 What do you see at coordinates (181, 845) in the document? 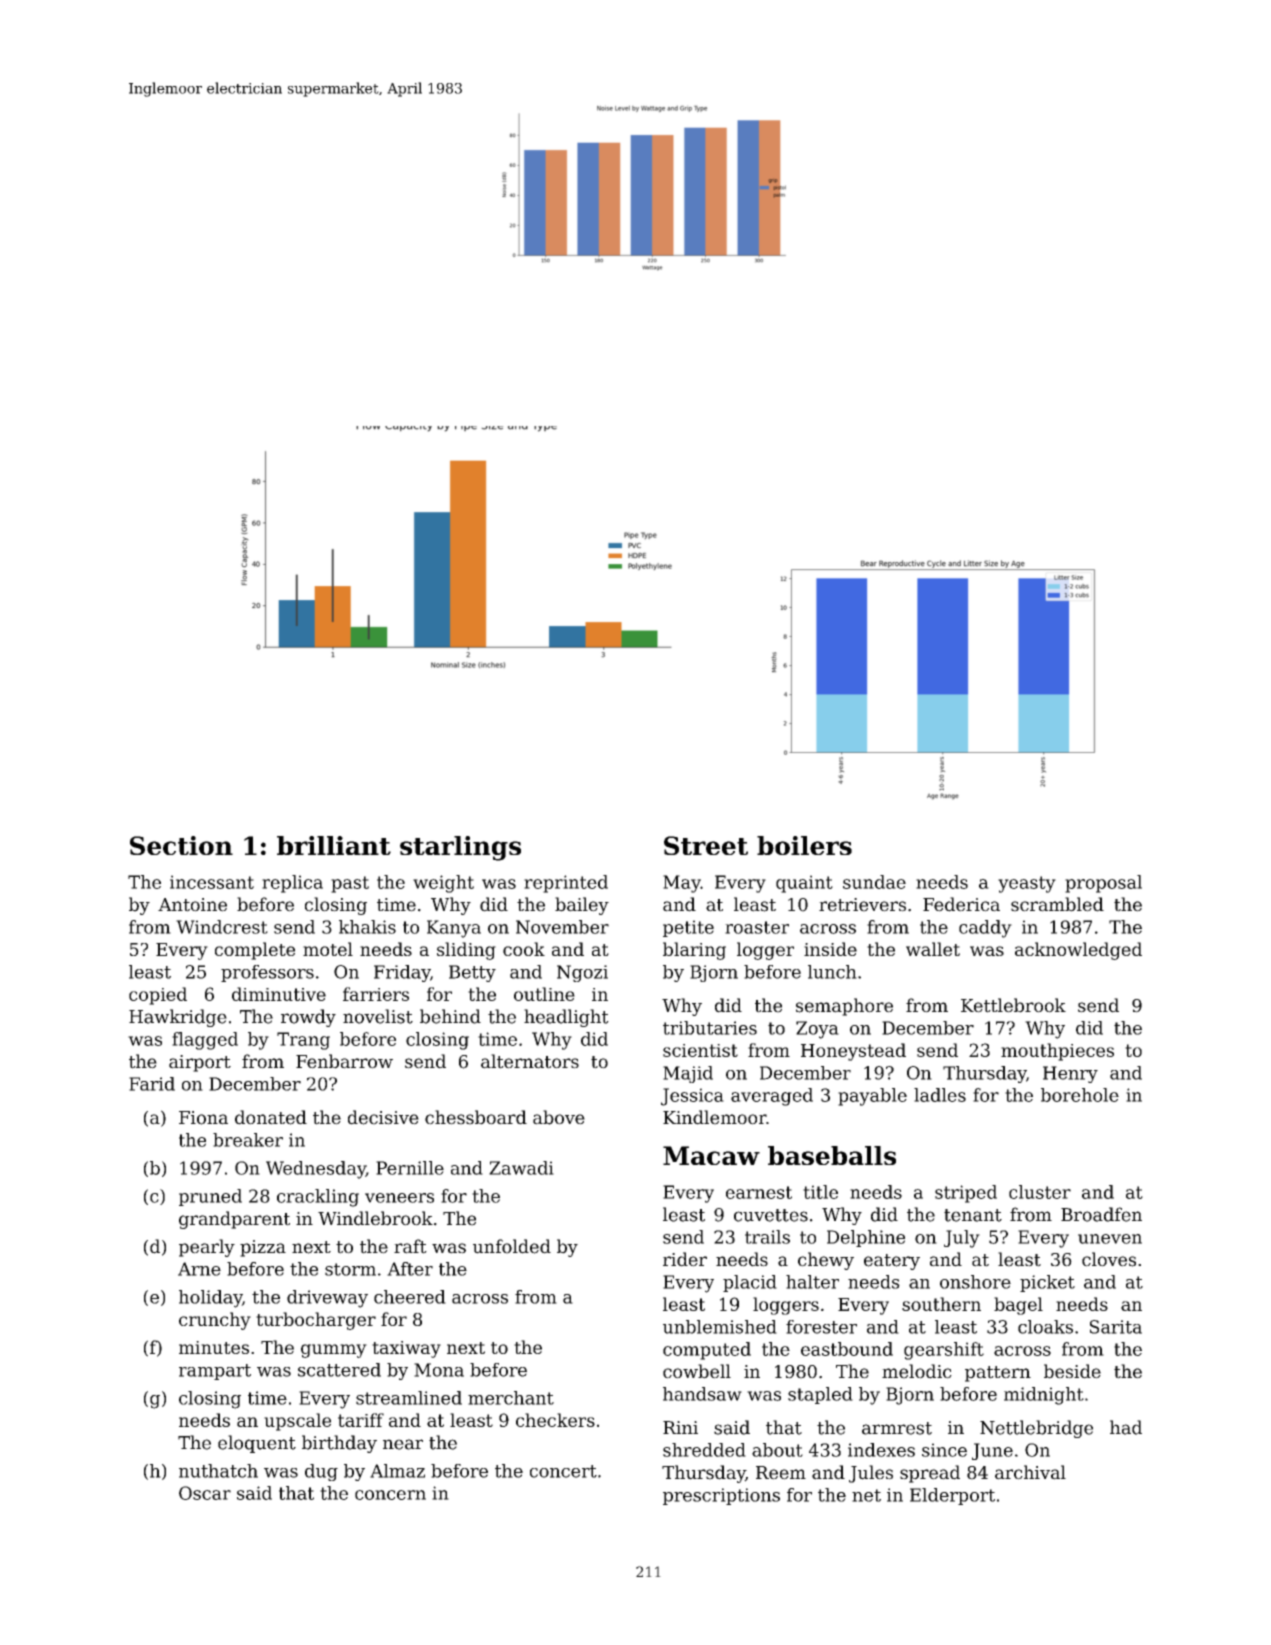
I see `Section` at bounding box center [181, 845].
